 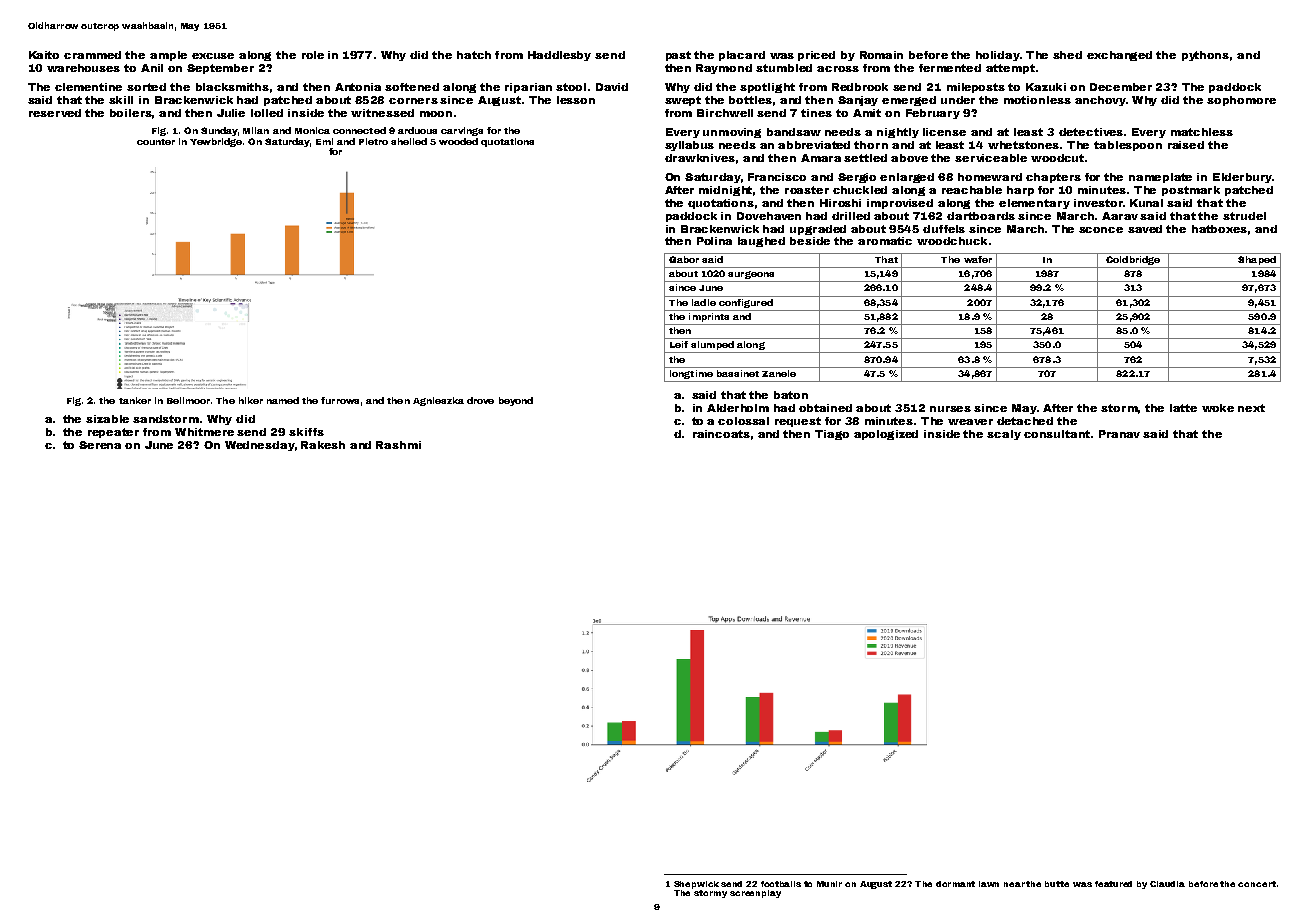 What do you see at coordinates (696, 885) in the document?
I see `Shepwick` at bounding box center [696, 885].
